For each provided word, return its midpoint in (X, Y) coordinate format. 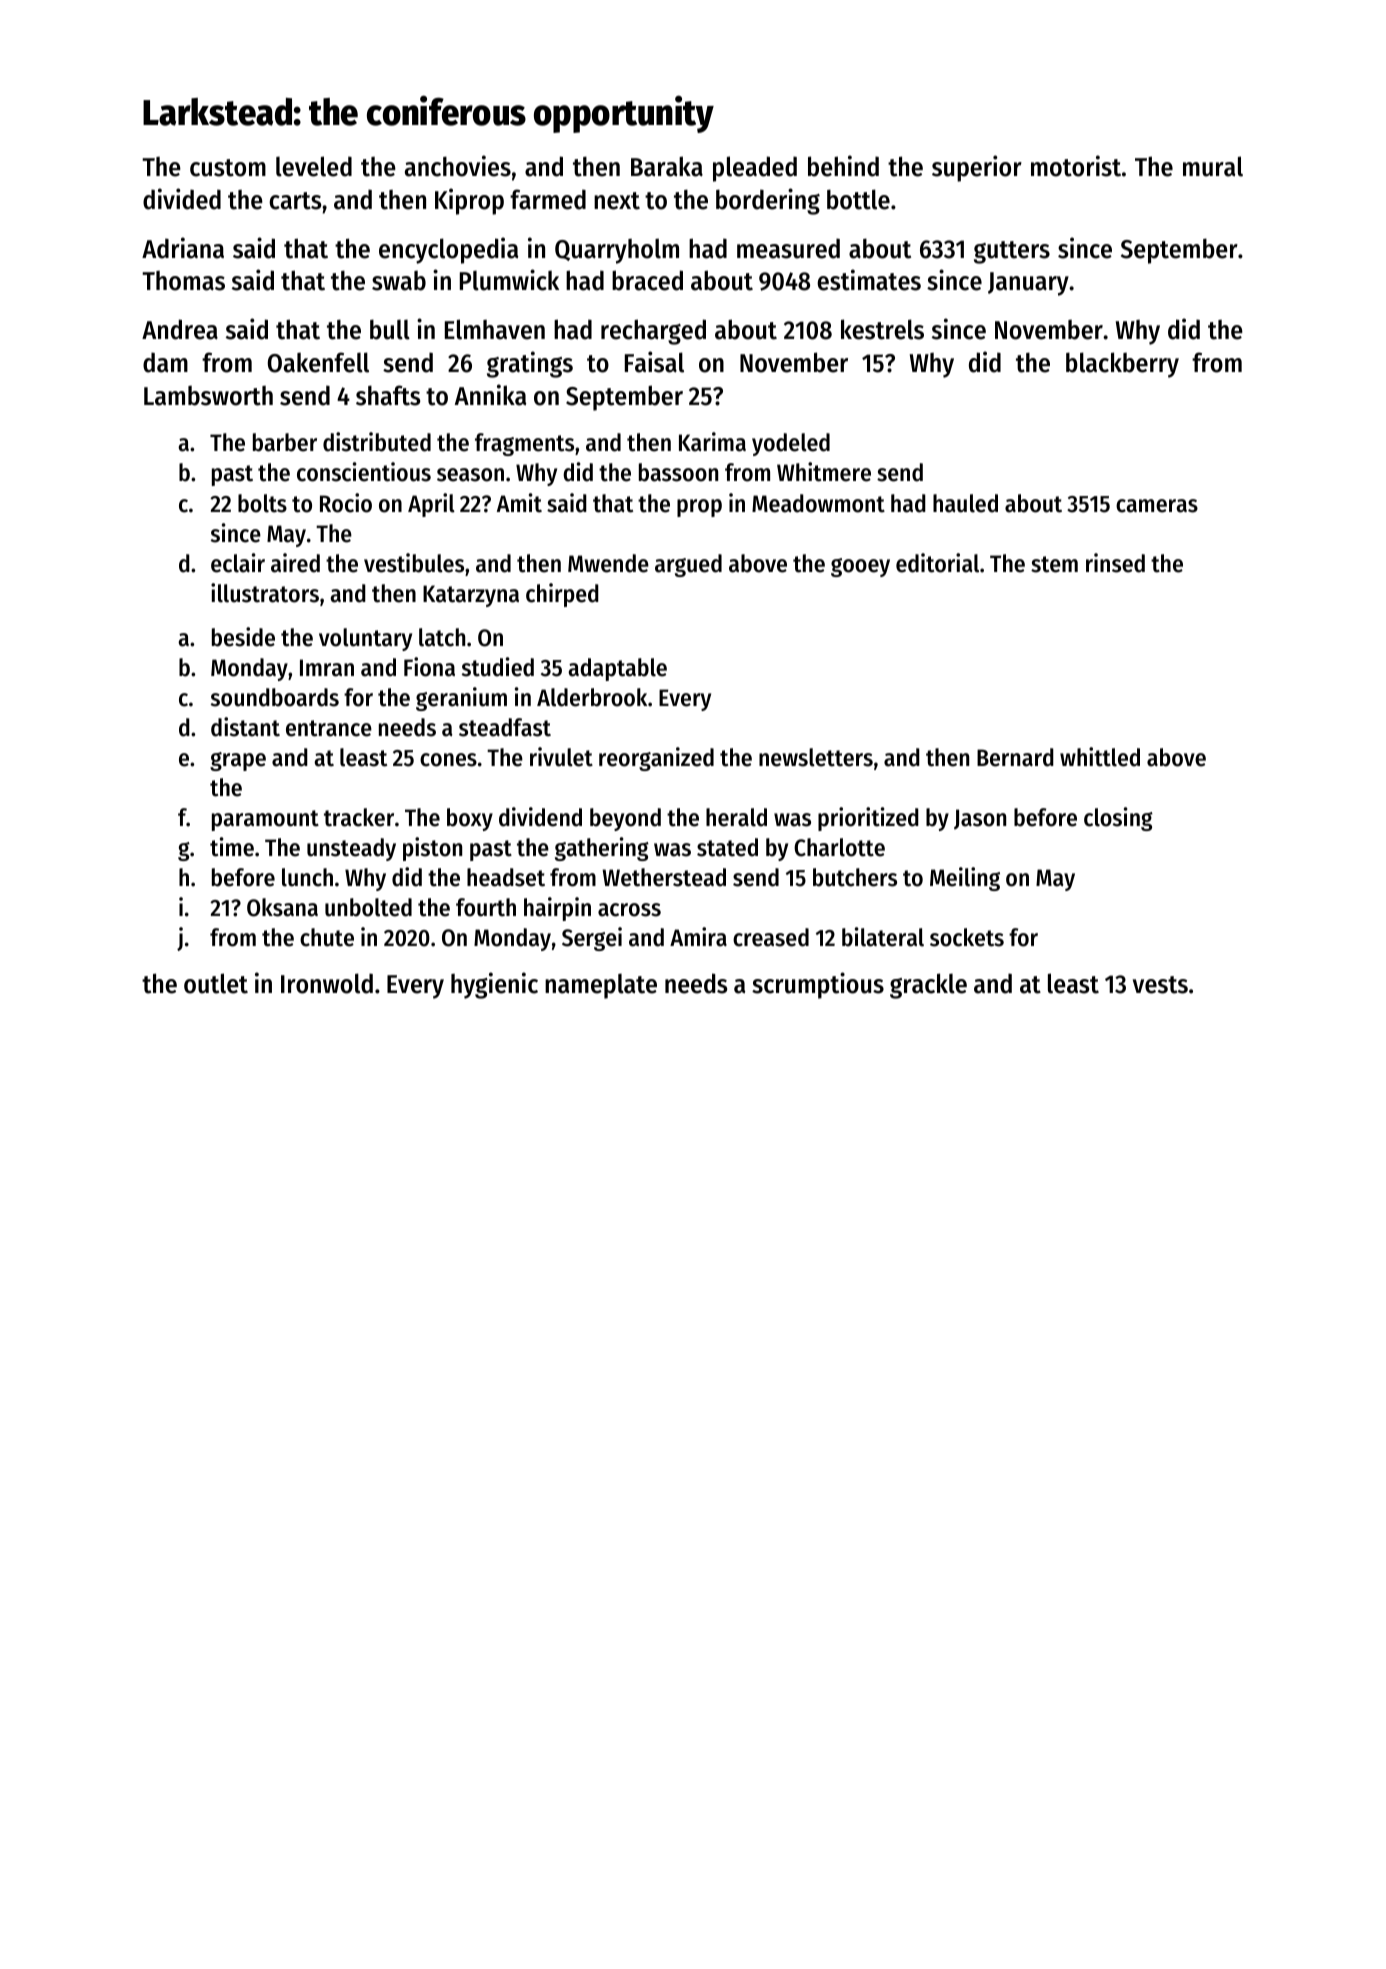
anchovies (458, 166)
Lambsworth (208, 395)
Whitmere (824, 472)
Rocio (346, 503)
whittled (1100, 757)
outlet (216, 983)
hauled (965, 503)
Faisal (654, 362)
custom (228, 168)
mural (1213, 166)
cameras (1157, 506)
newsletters (816, 757)
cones (448, 760)
